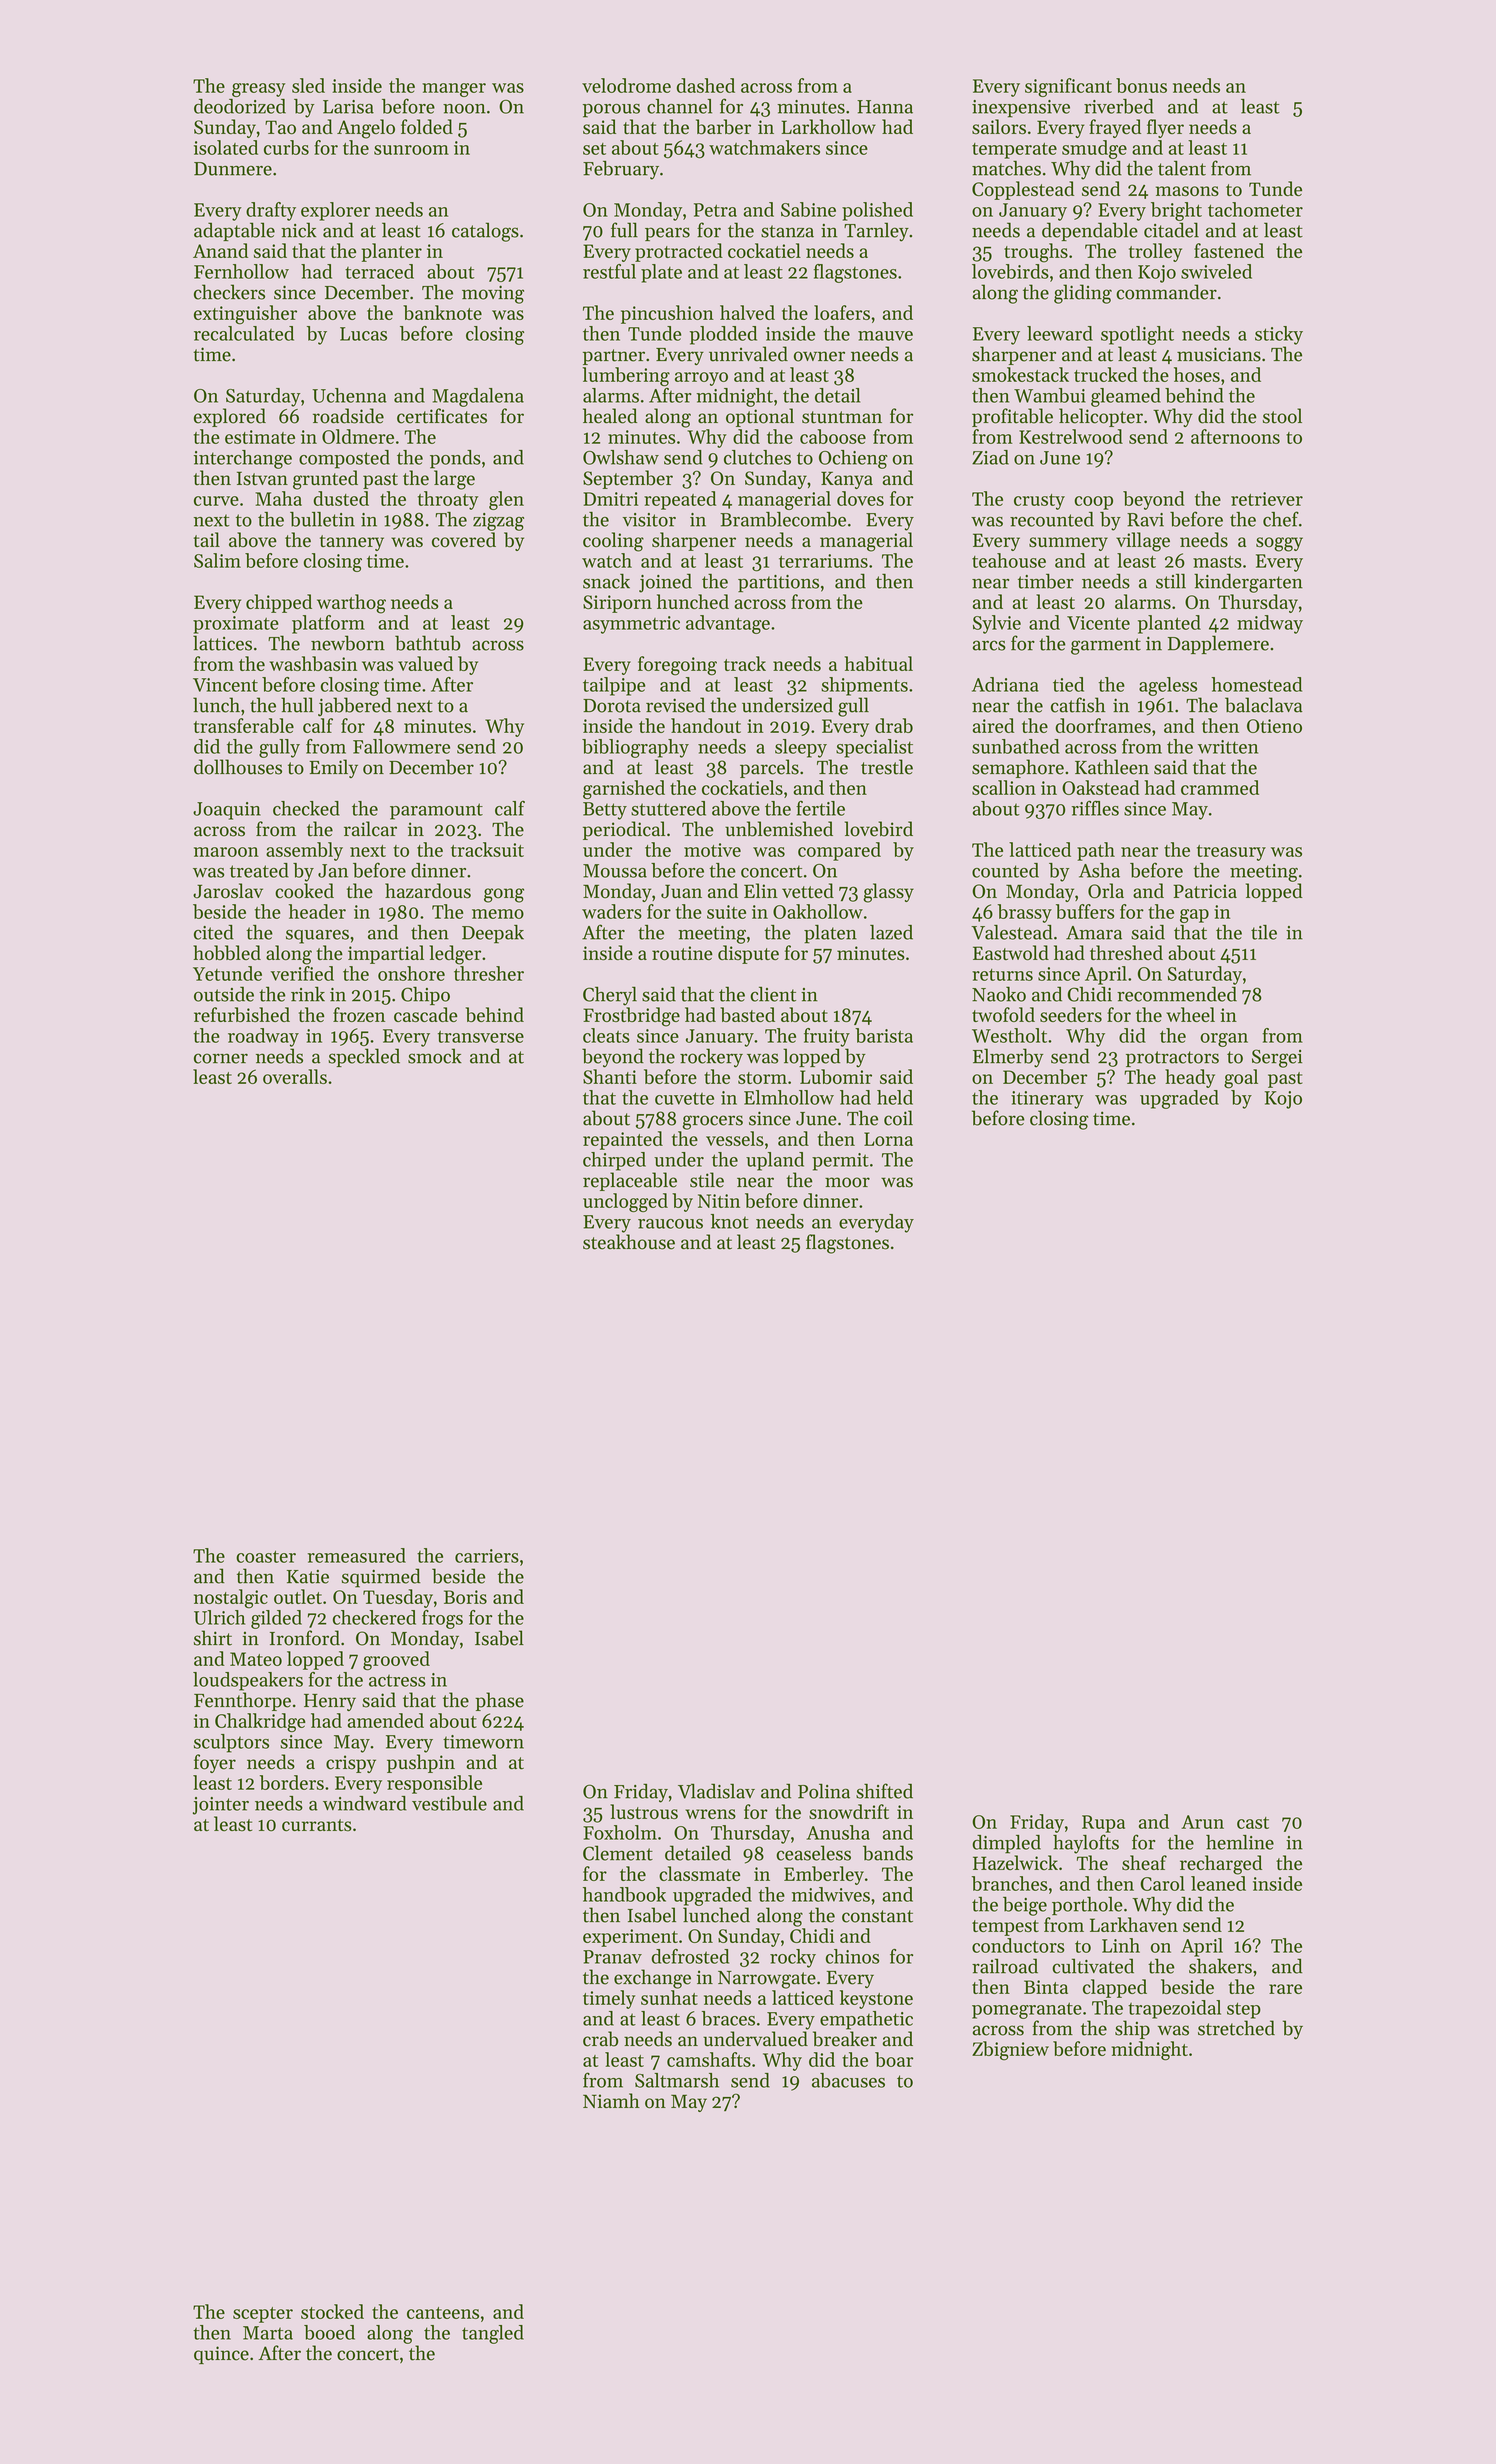  Describe the element at coordinates (348, 643) in the screenshot. I see `newborn` at that location.
